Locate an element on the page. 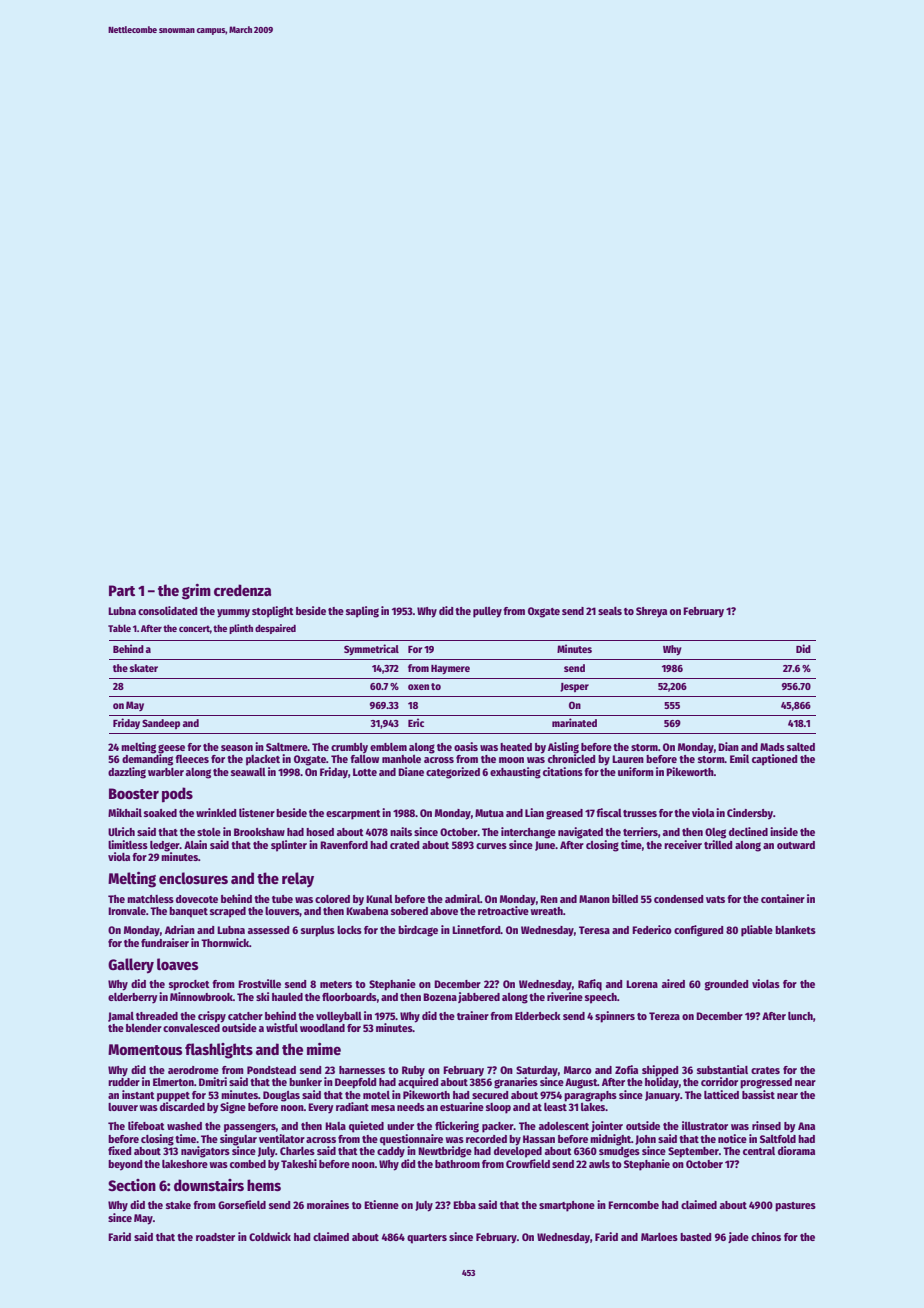 The width and height of the document is (924, 1308). Symmetrical is located at coordinates (371, 649).
